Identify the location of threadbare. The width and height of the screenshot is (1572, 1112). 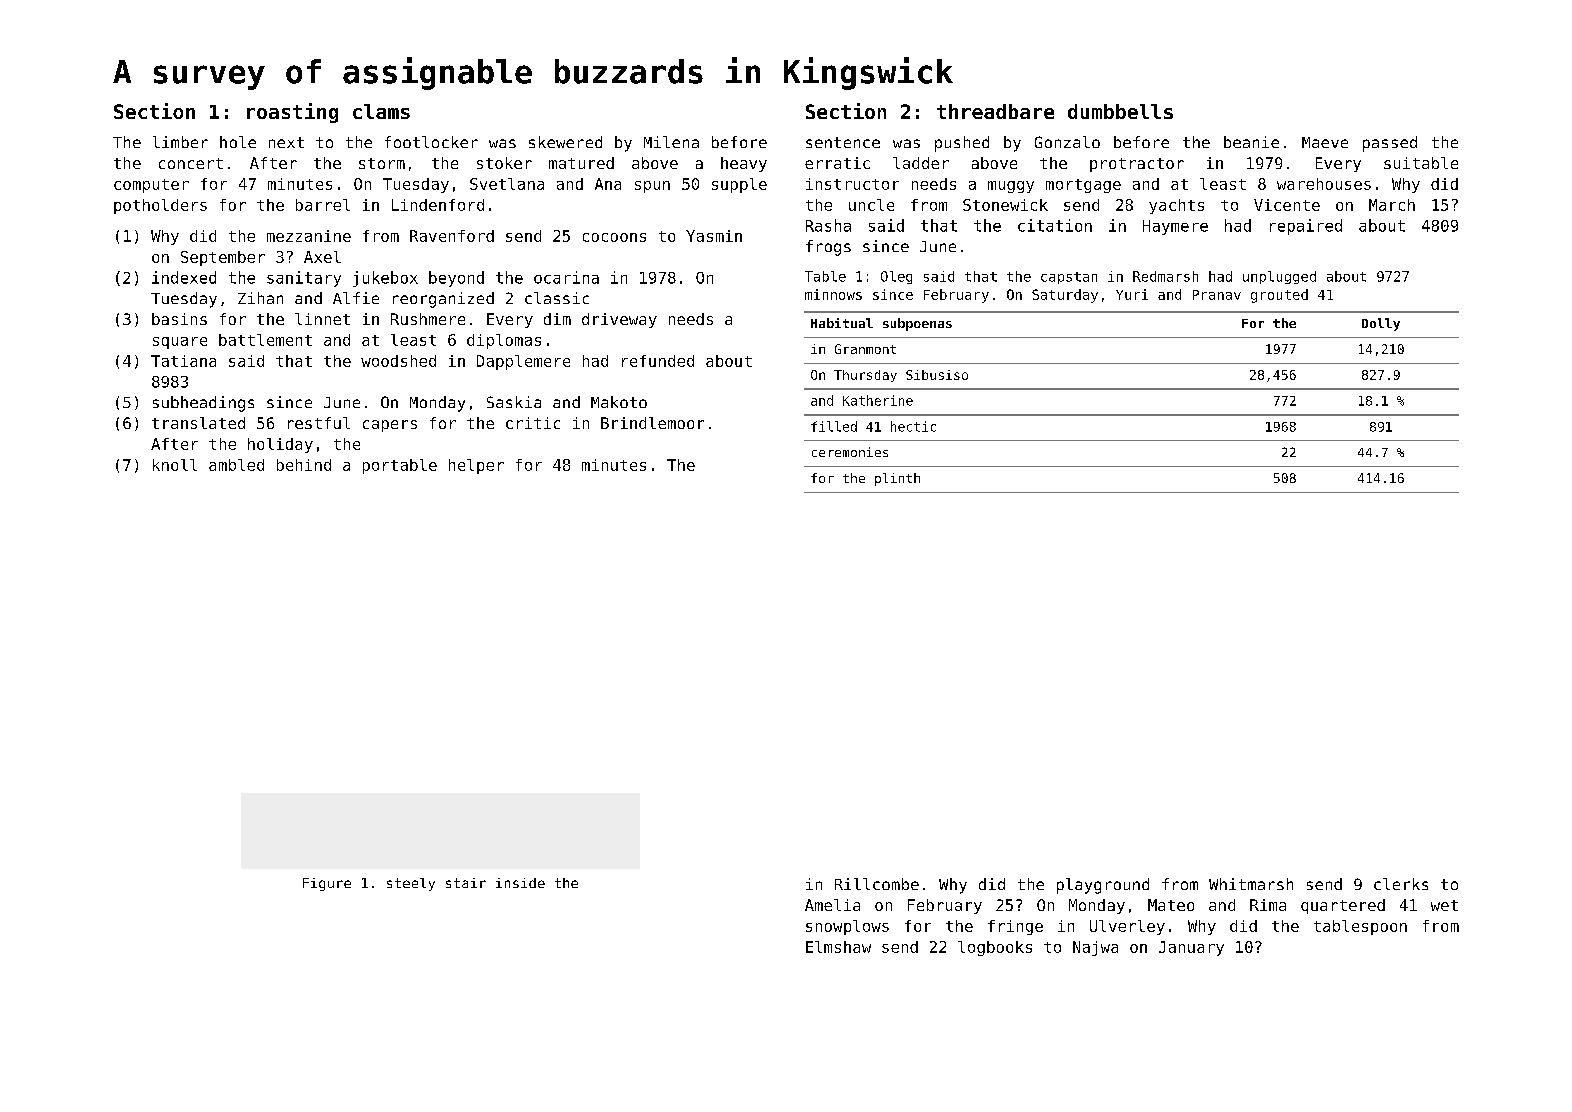
(995, 111).
